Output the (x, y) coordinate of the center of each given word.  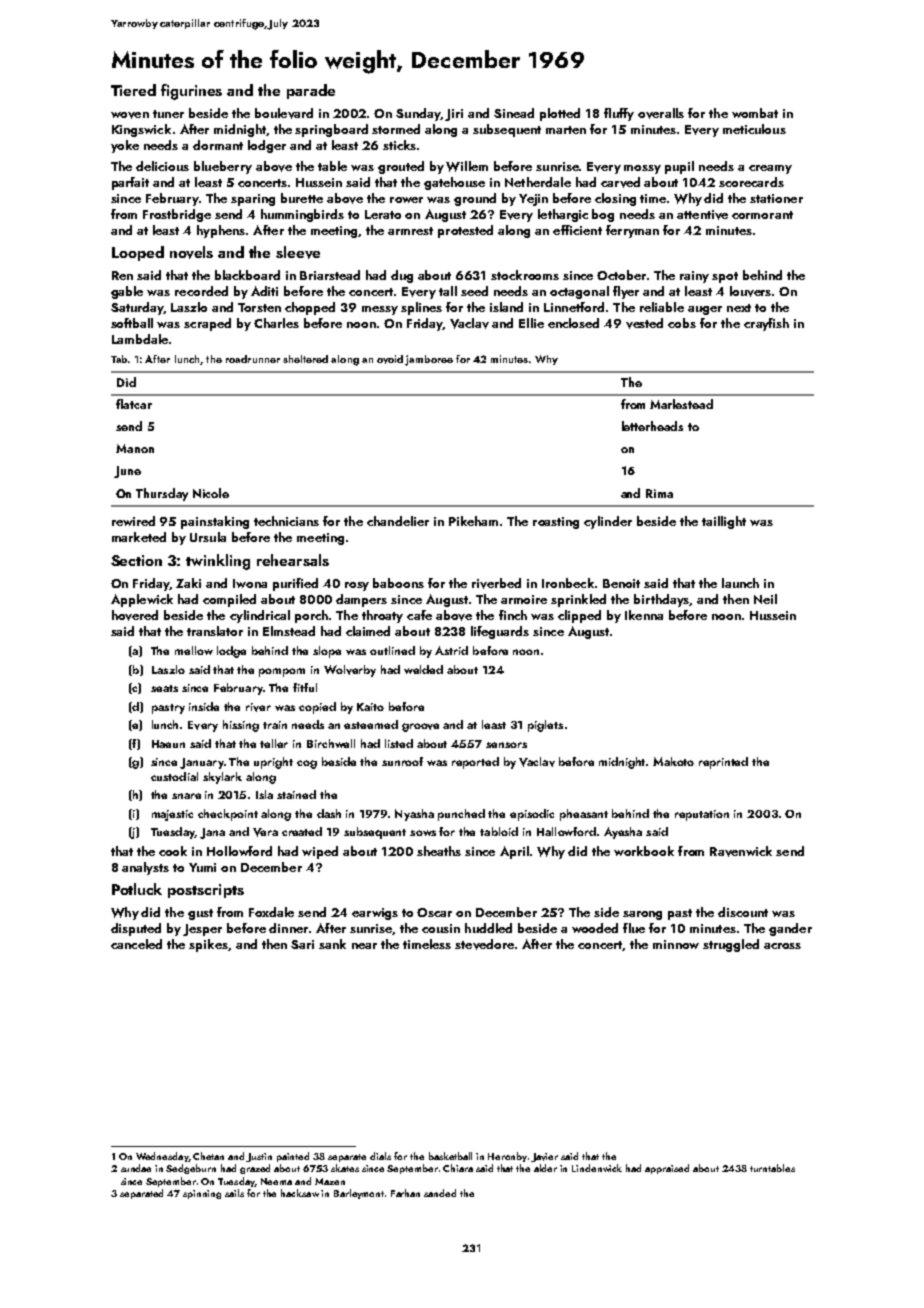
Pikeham (473, 521)
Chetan (208, 1156)
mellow (194, 650)
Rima (659, 493)
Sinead (514, 113)
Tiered (133, 90)
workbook (644, 851)
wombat (755, 113)
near (364, 946)
